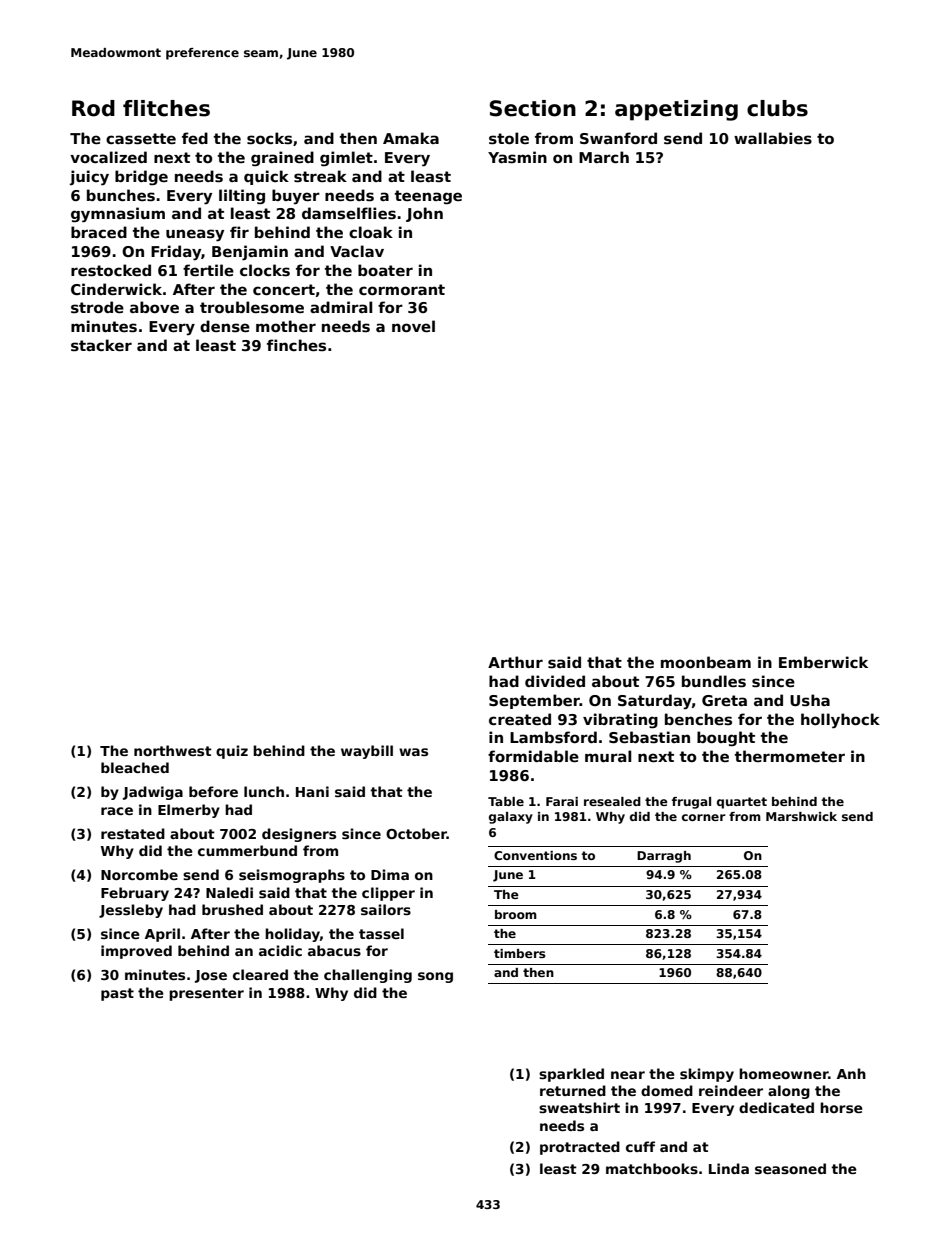 The width and height of the screenshot is (952, 1233). Describe the element at coordinates (402, 289) in the screenshot. I see `cormorant` at that location.
